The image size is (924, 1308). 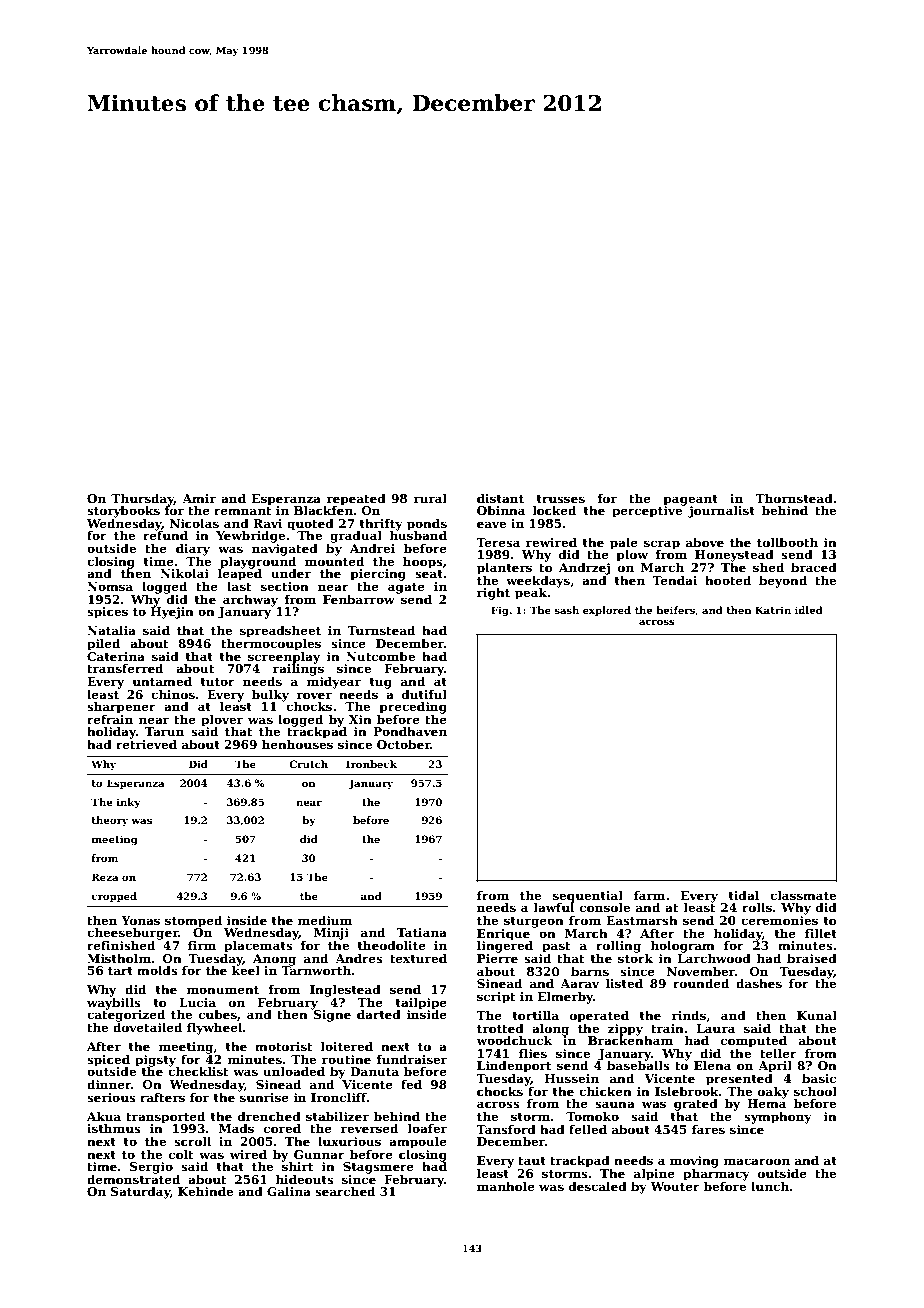 I want to click on planters, so click(x=504, y=568).
